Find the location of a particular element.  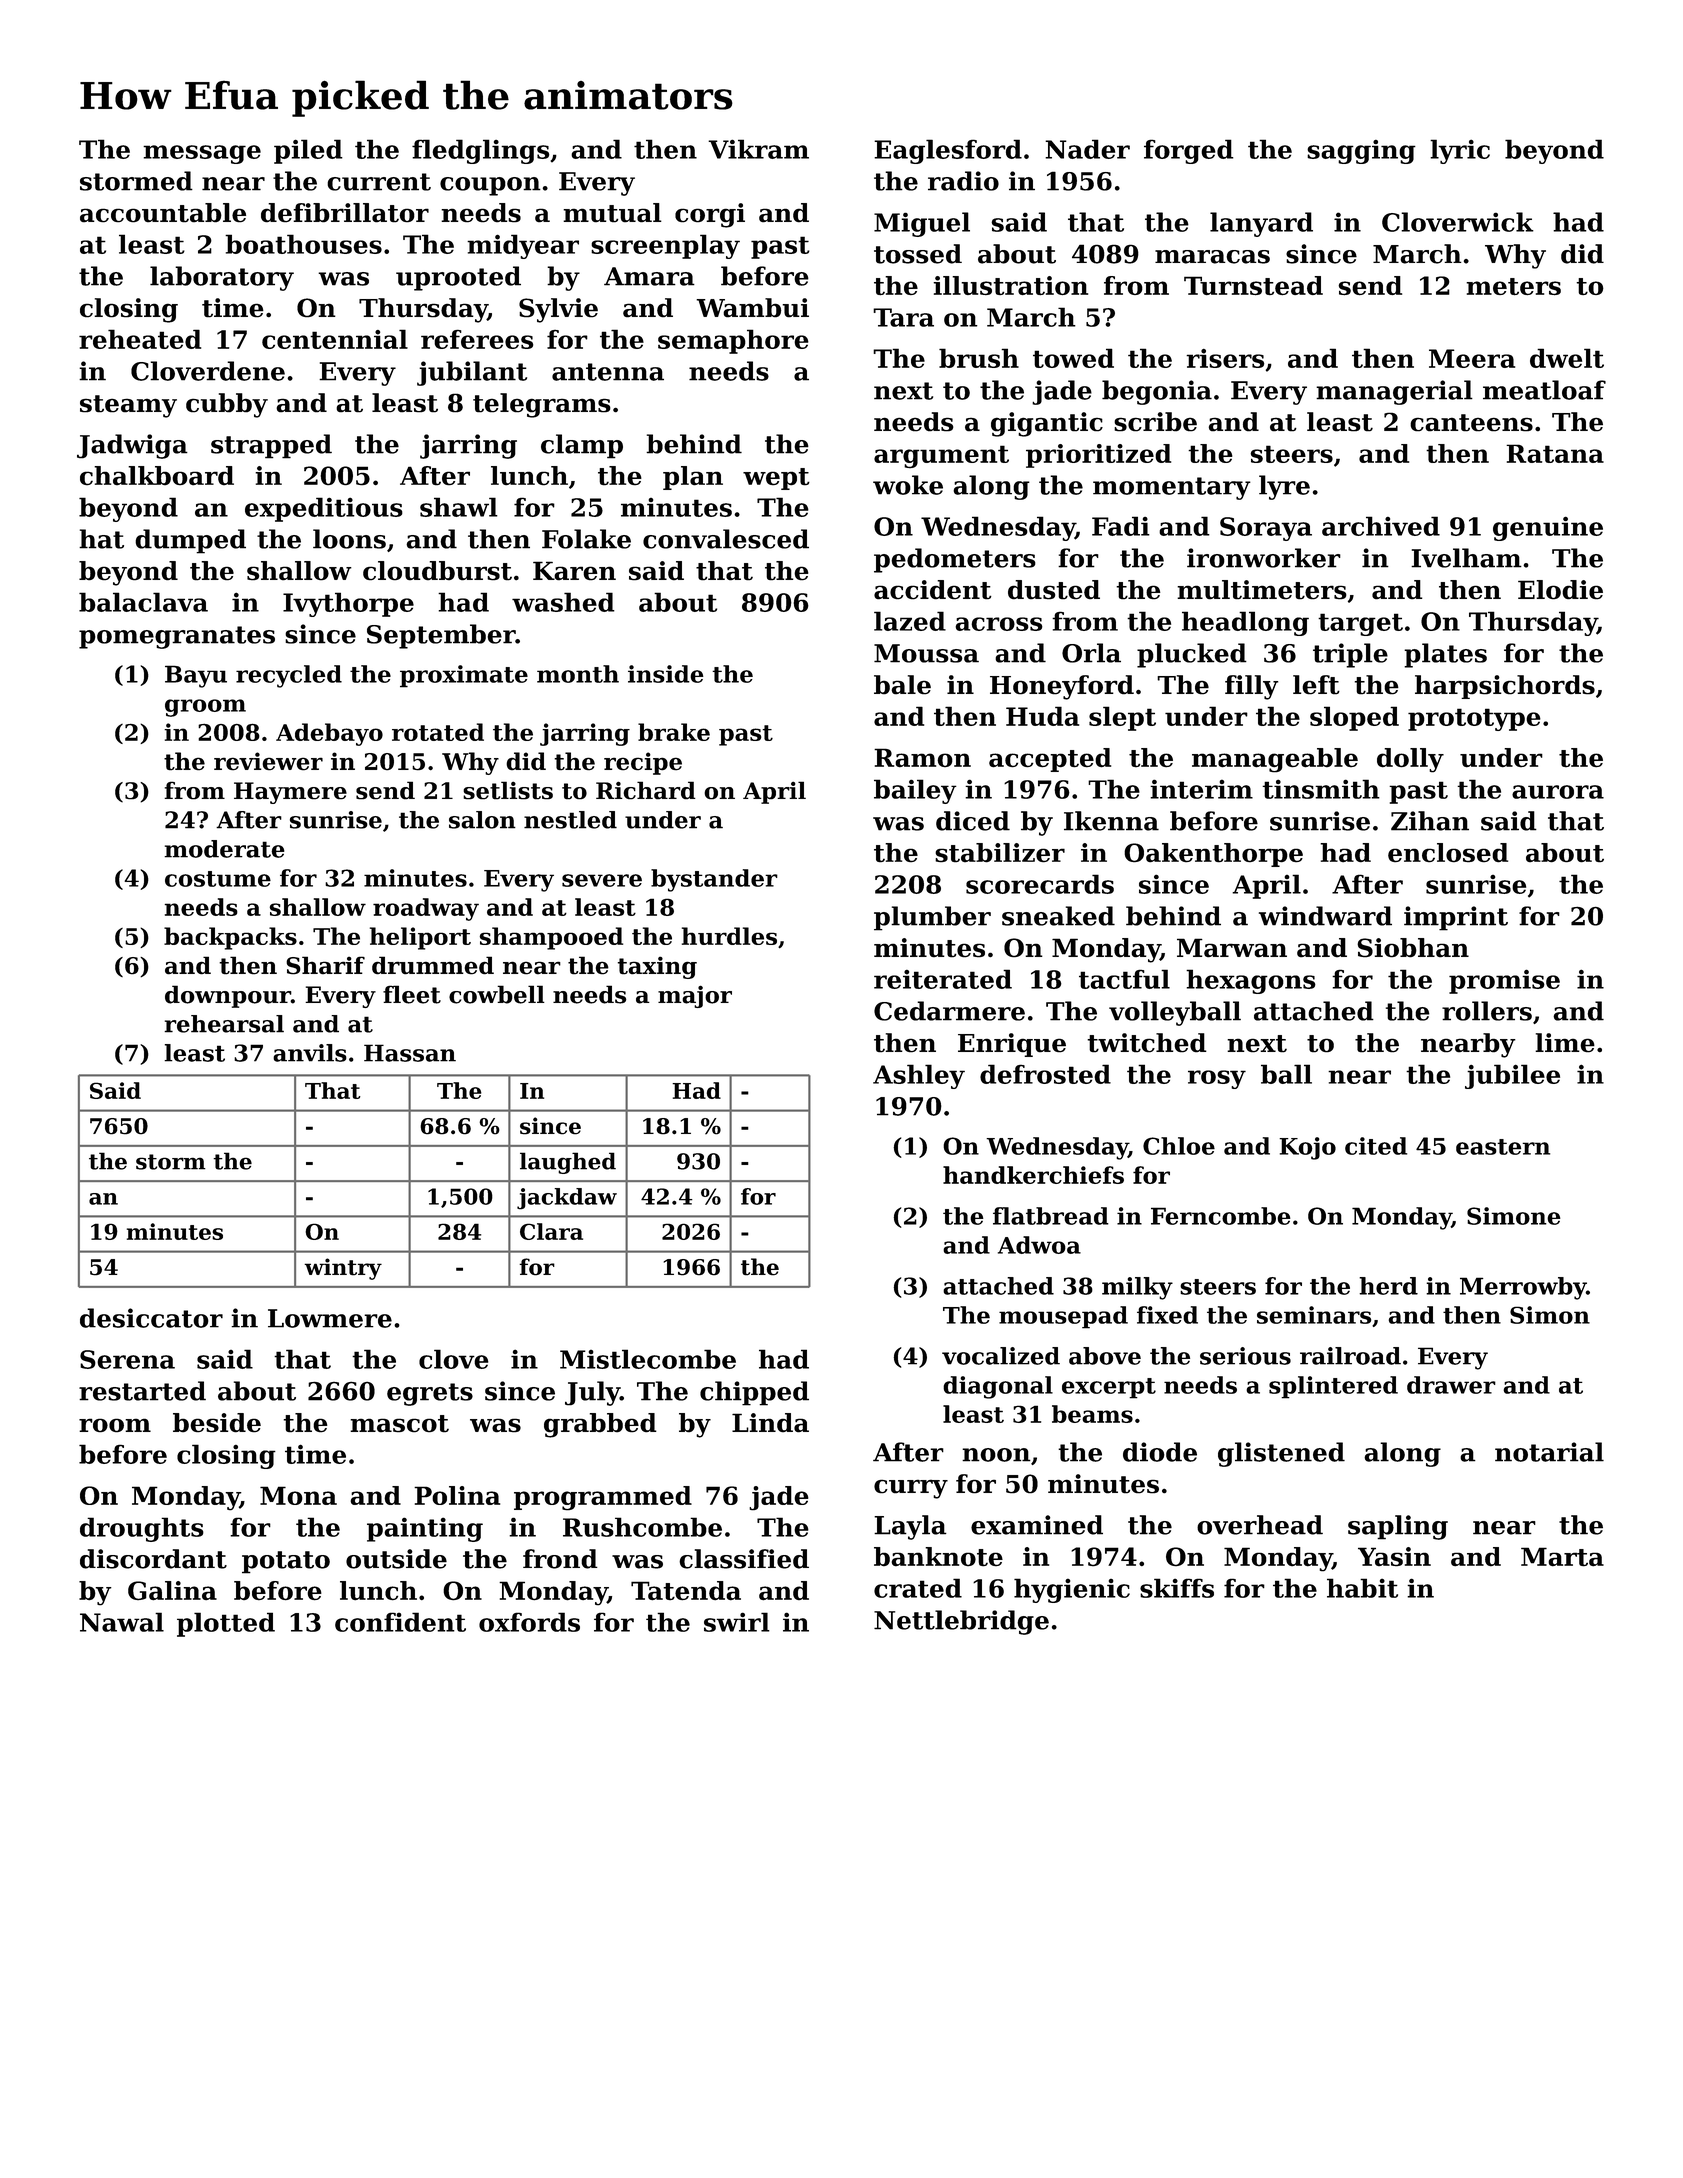

chalkboard is located at coordinates (157, 476).
